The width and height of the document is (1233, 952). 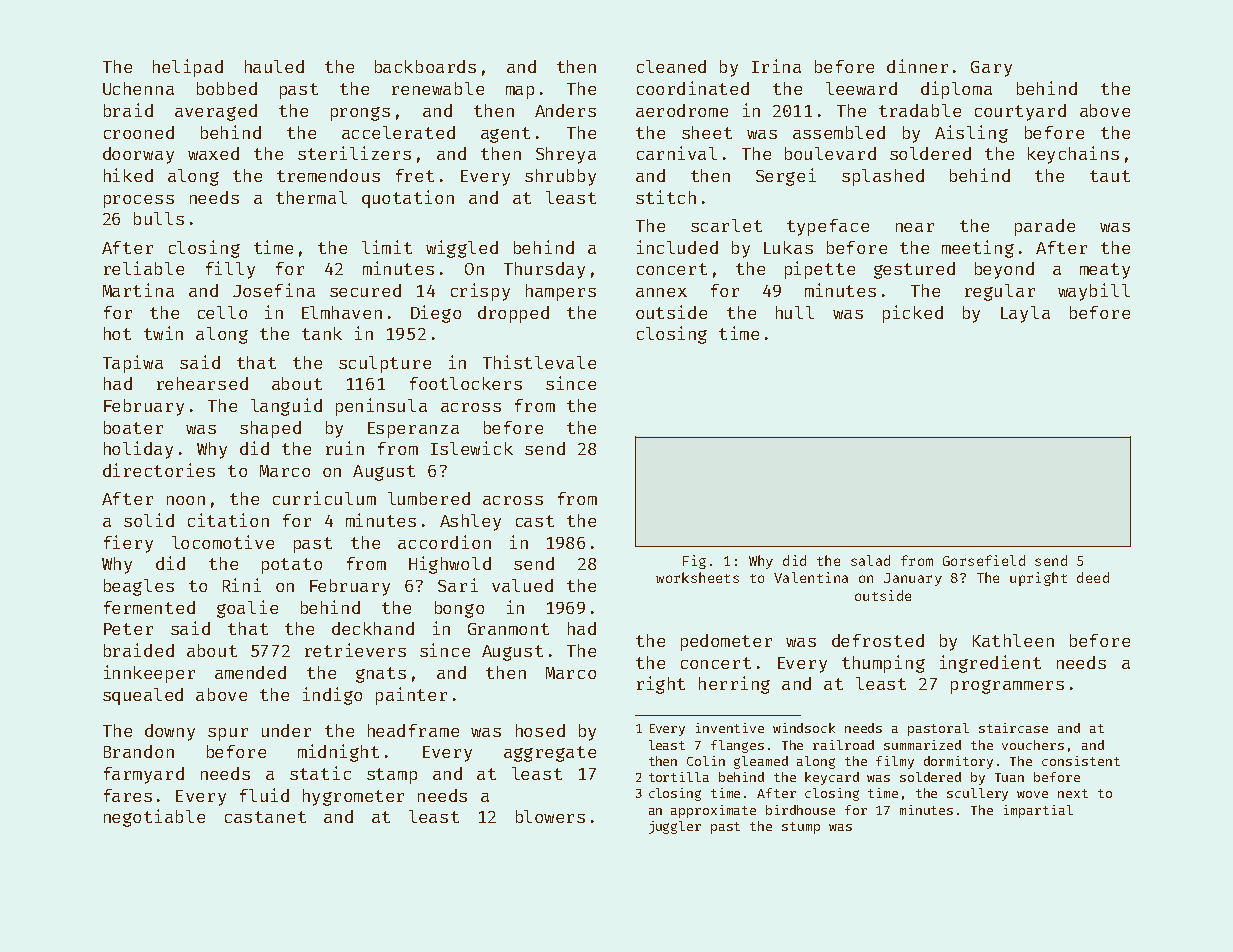 What do you see at coordinates (1020, 112) in the document?
I see `courtyard` at bounding box center [1020, 112].
